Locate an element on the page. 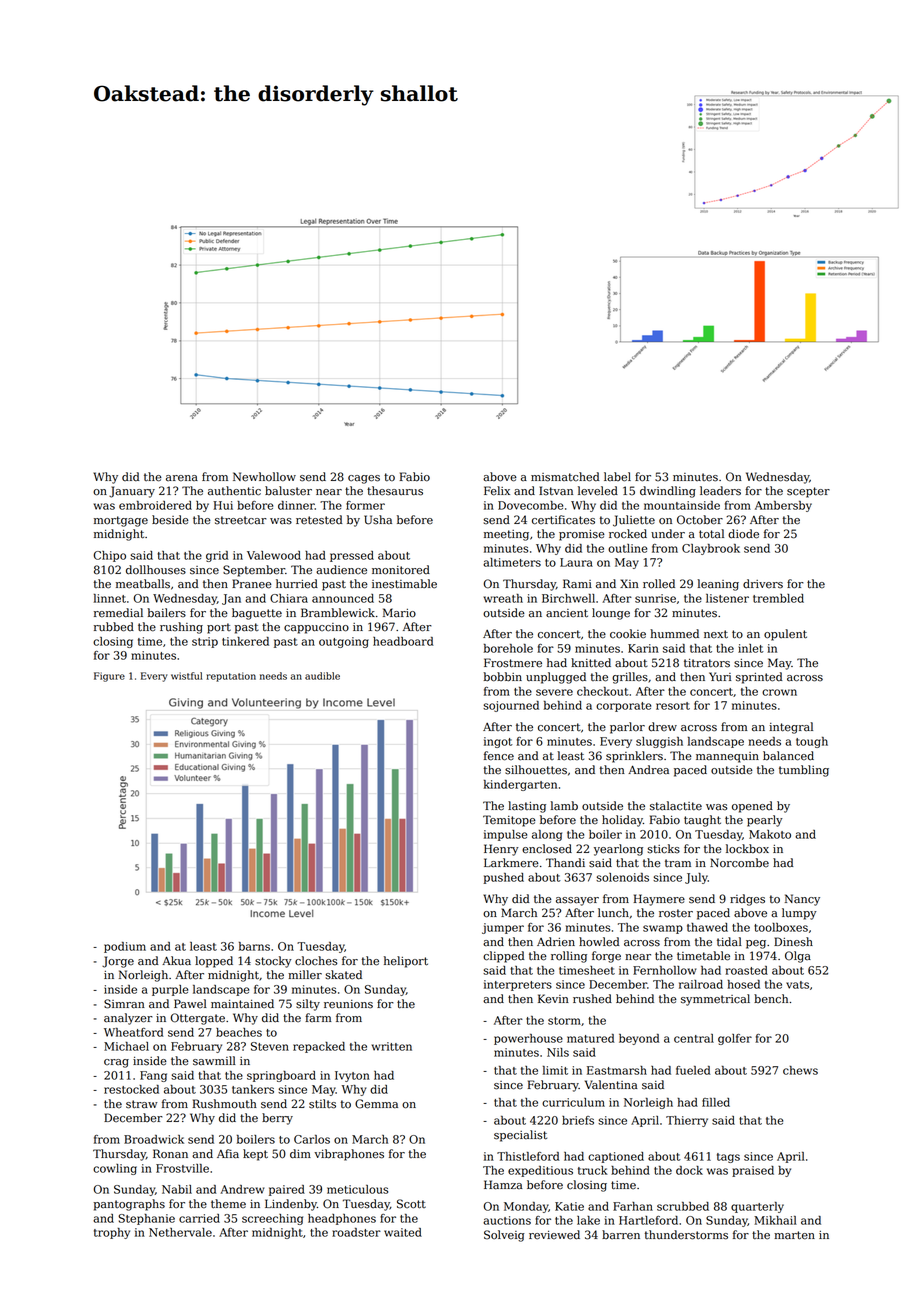 Image resolution: width=924 pixels, height=1308 pixels. Newhollow is located at coordinates (264, 477).
